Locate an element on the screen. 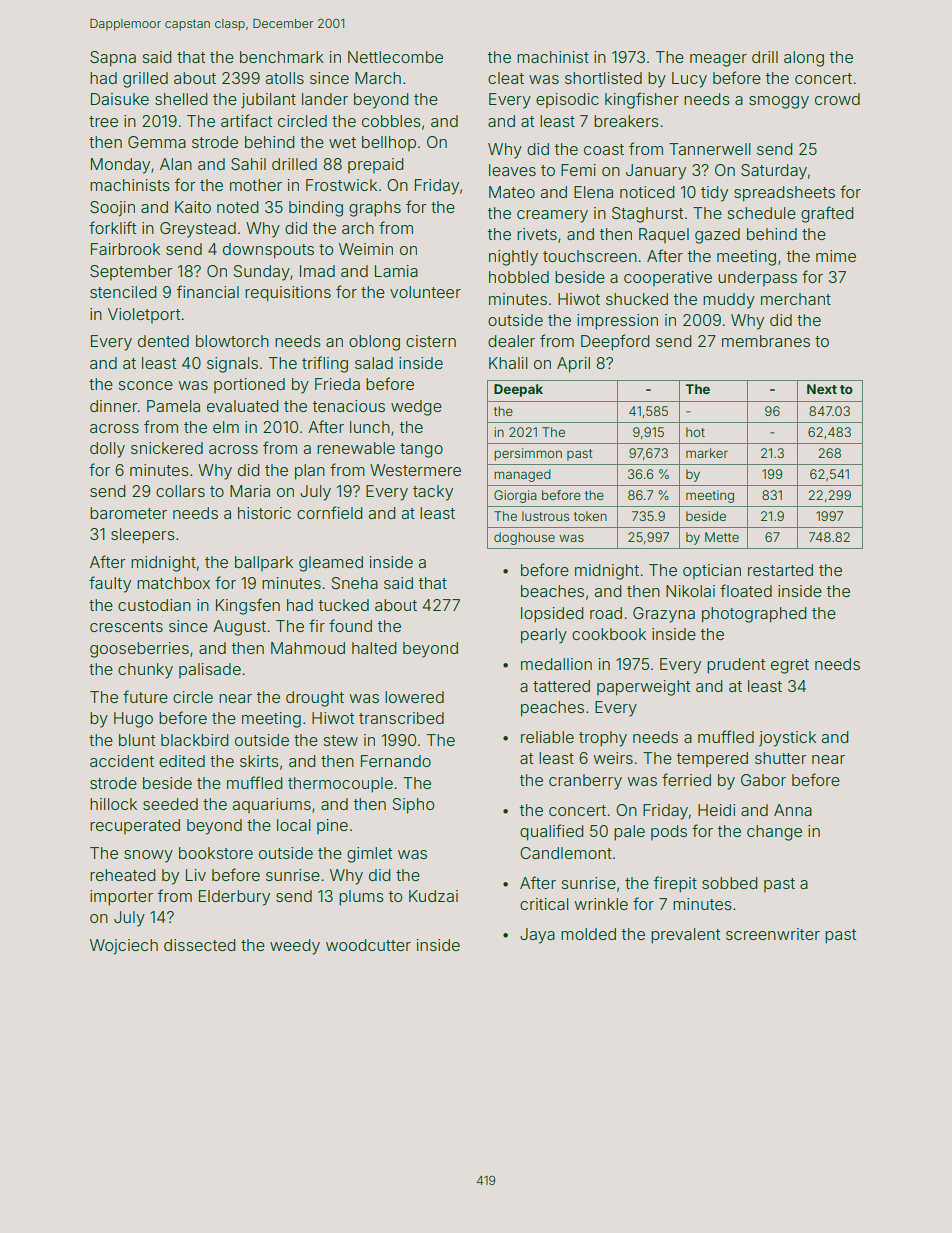  mime is located at coordinates (836, 256).
